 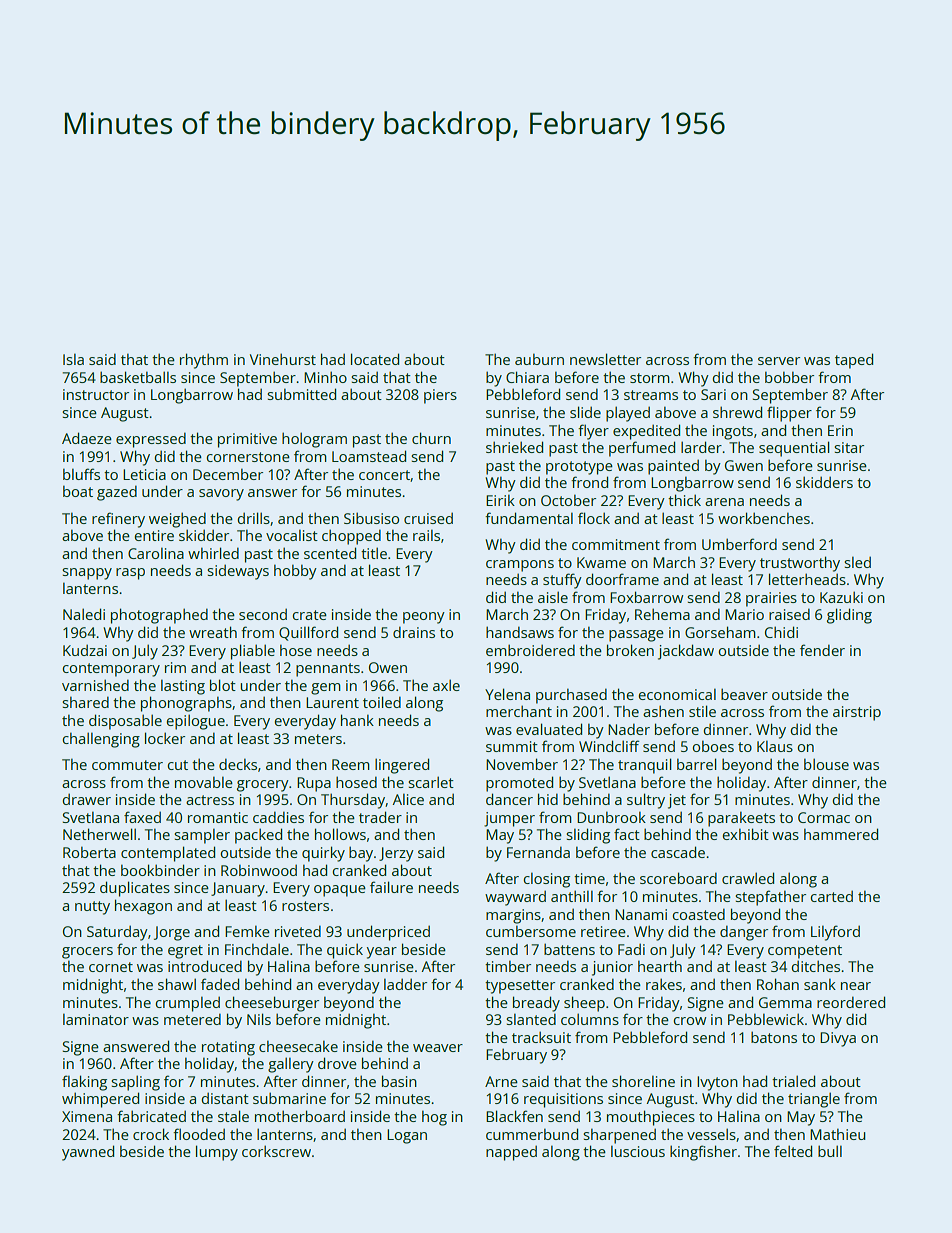 I want to click on sank, so click(x=820, y=984).
